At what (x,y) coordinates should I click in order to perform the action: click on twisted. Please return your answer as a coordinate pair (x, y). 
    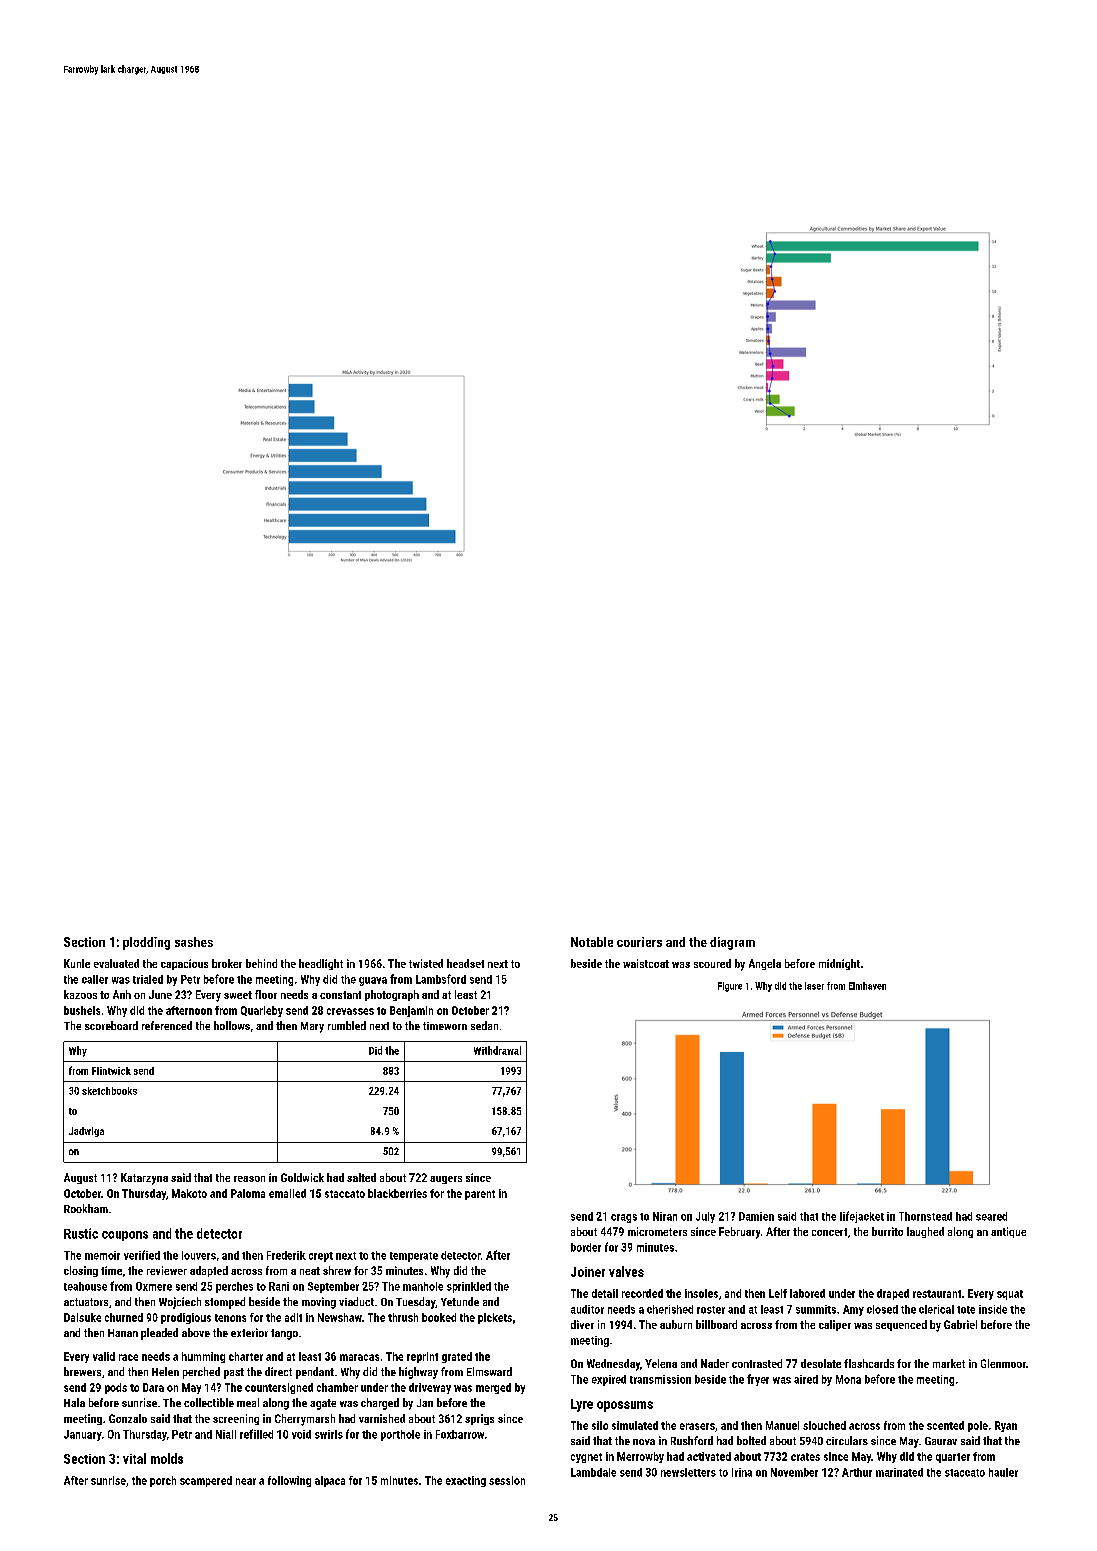
    Looking at the image, I should click on (426, 963).
